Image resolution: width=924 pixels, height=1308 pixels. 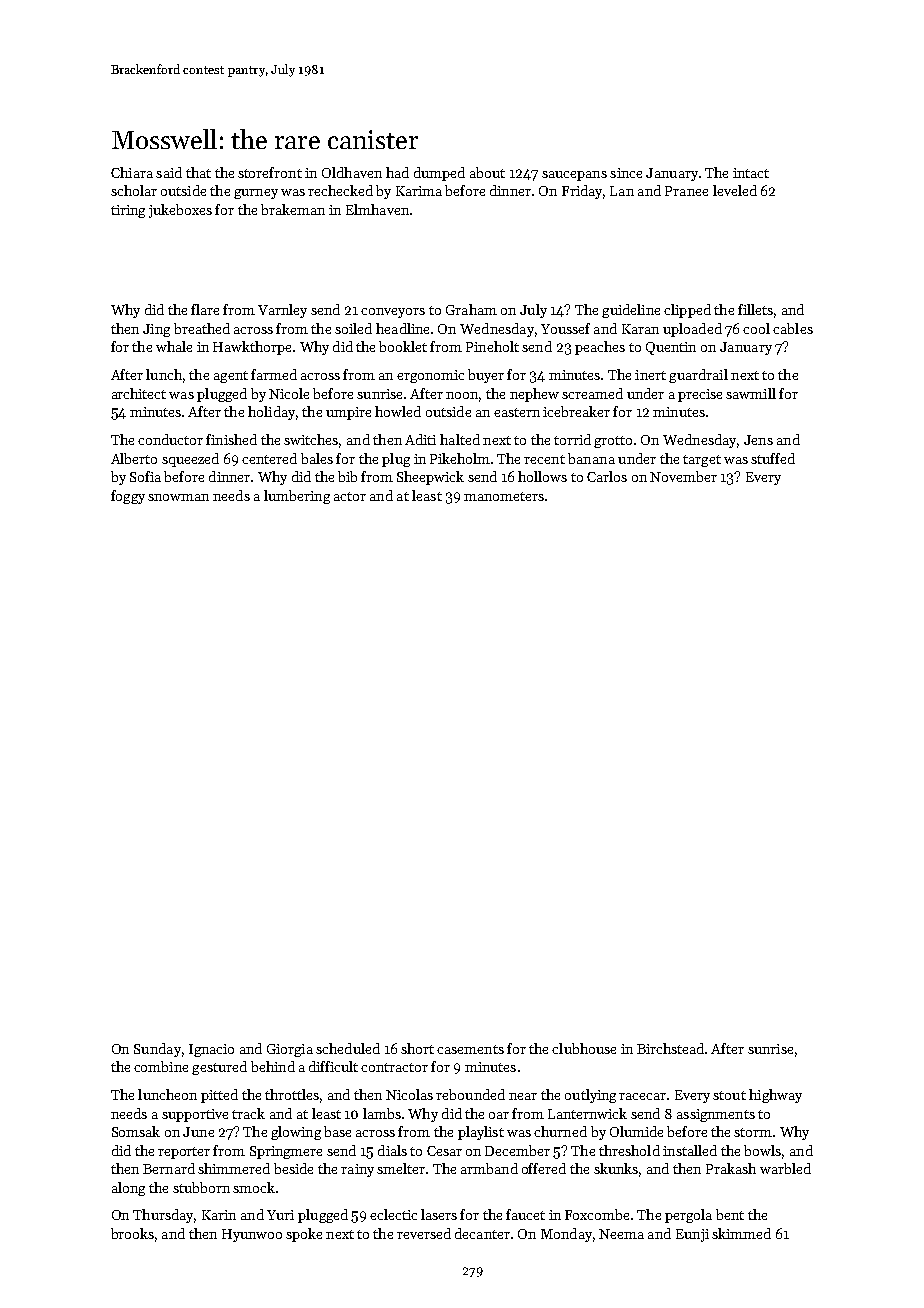 I want to click on foggy, so click(x=128, y=497).
